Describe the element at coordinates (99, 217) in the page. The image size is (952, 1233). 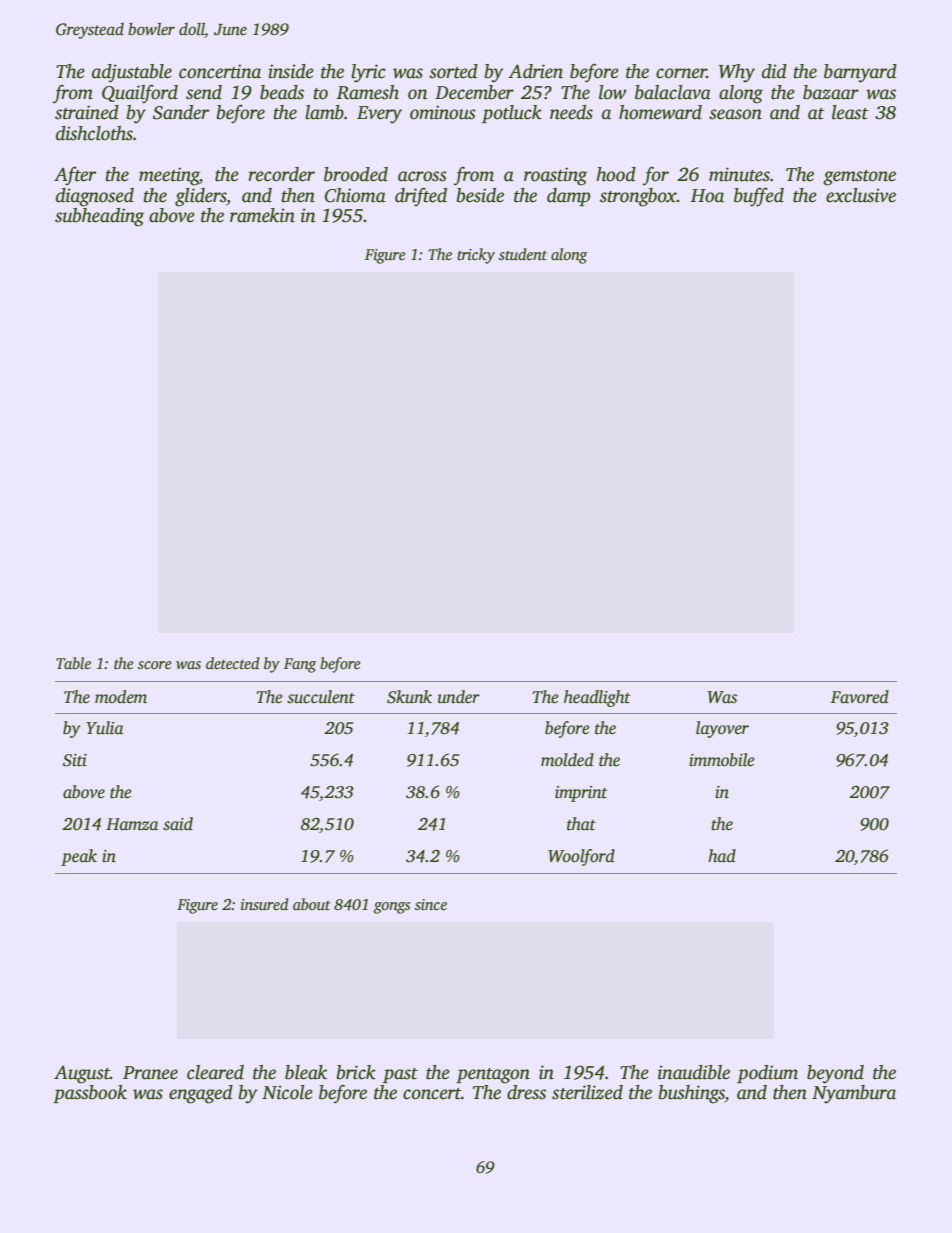
I see `subheading` at that location.
